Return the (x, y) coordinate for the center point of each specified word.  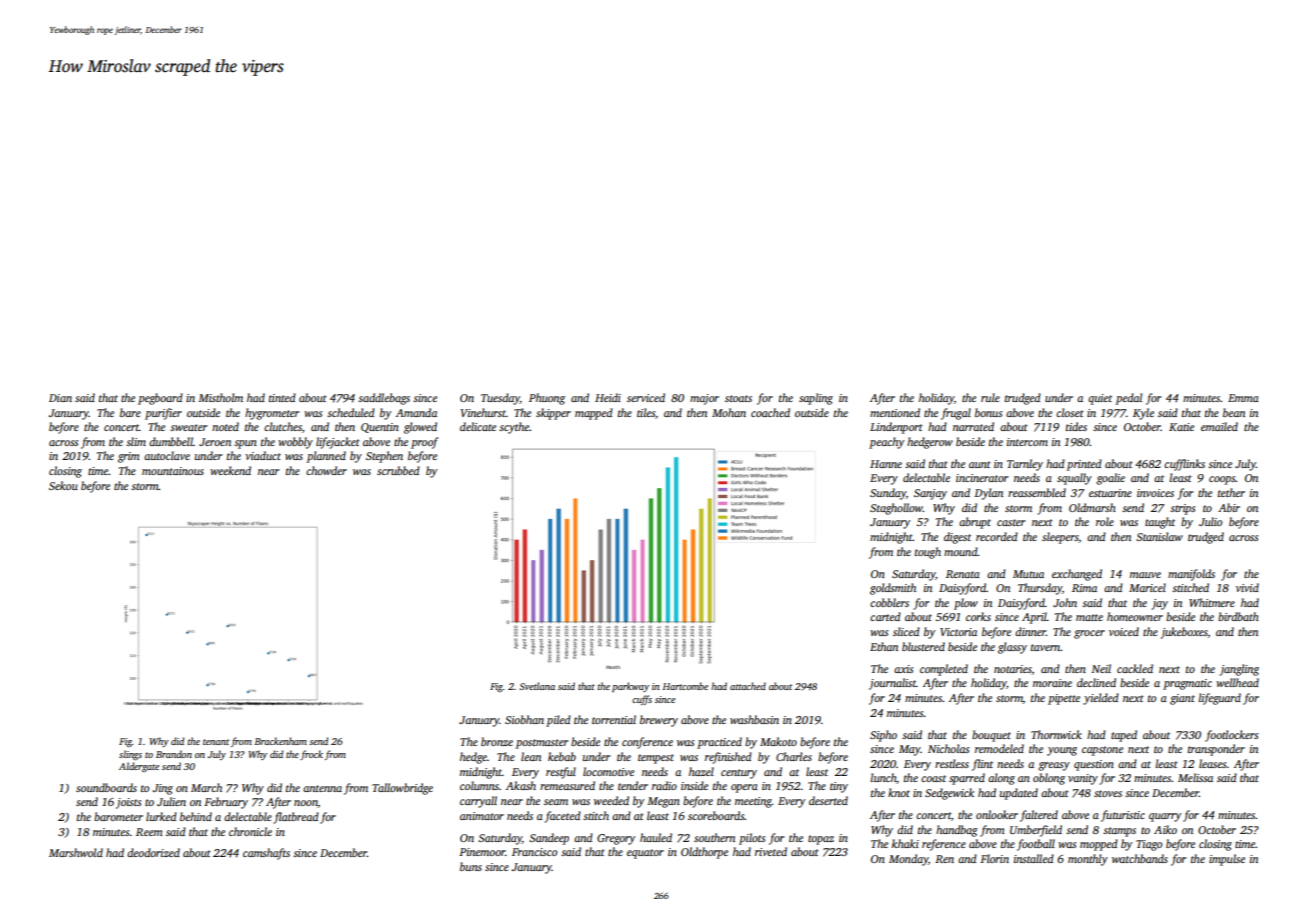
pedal (1129, 399)
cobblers (889, 602)
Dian (60, 398)
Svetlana (537, 686)
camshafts (266, 854)
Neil (1101, 668)
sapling (816, 399)
